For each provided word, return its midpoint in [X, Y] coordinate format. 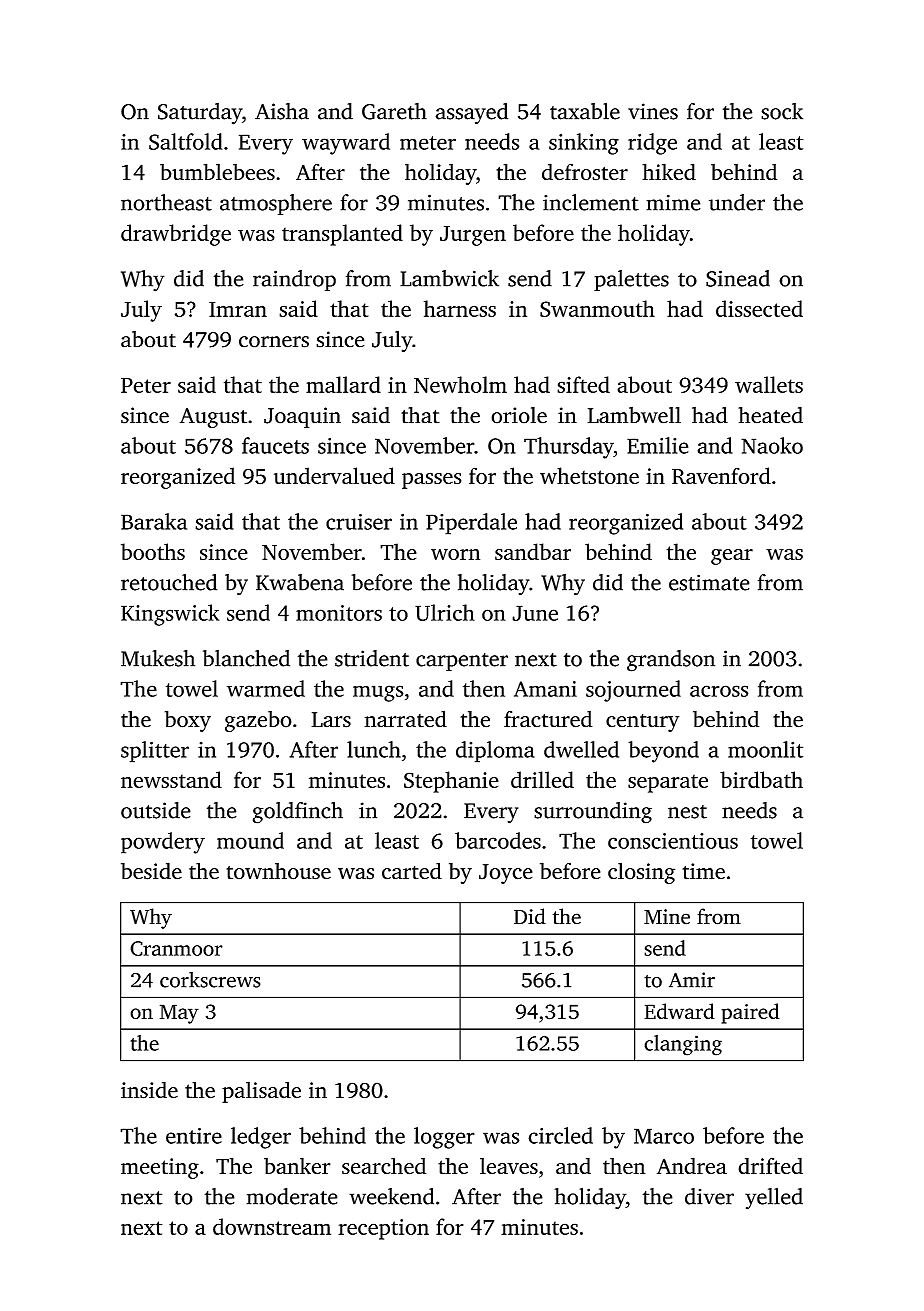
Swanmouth [597, 308]
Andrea [692, 1165]
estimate [709, 582]
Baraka [154, 521]
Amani [545, 689]
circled [560, 1135]
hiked [669, 172]
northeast [166, 202]
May [179, 1014]
